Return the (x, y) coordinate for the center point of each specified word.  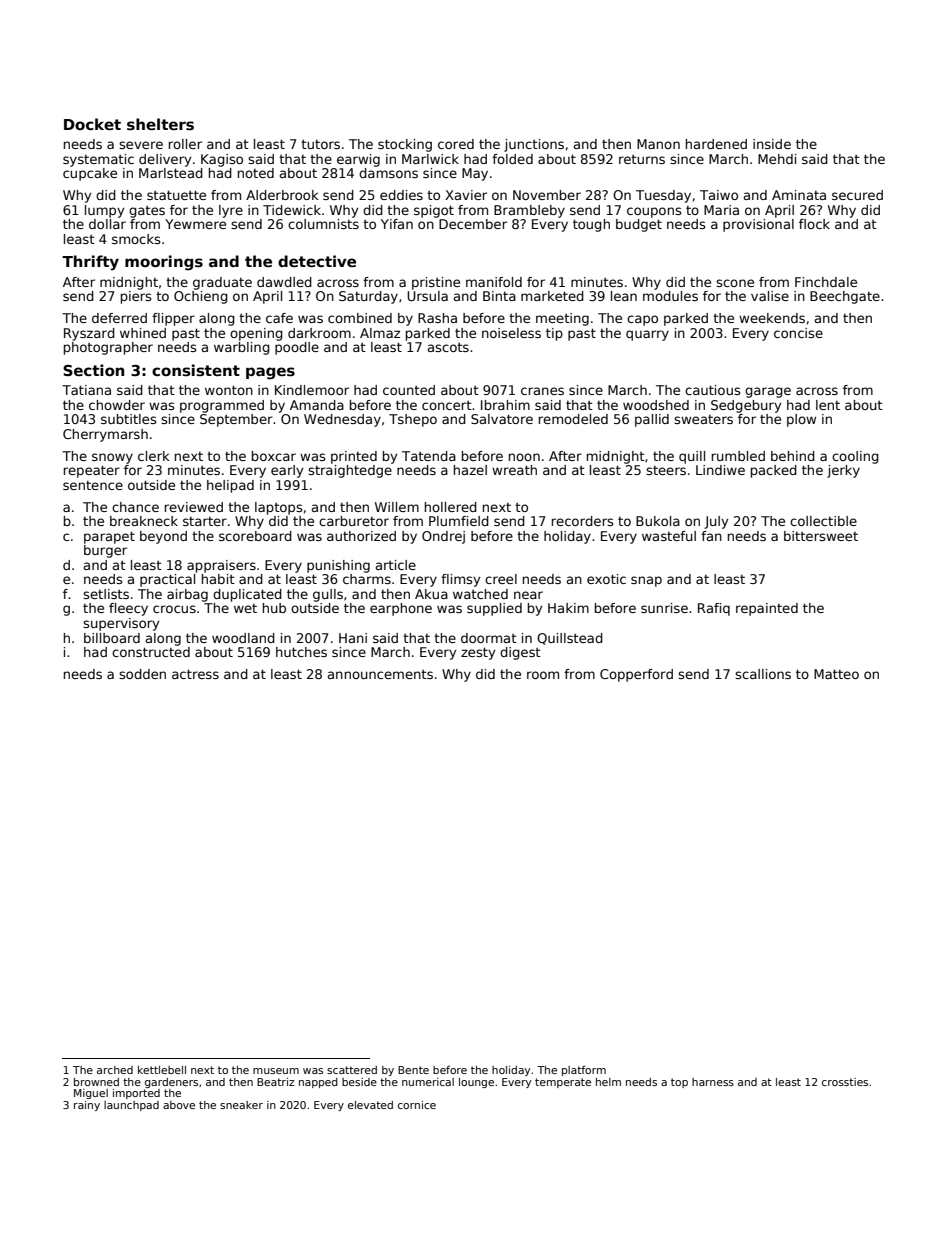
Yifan (397, 224)
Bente (413, 1070)
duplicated (247, 595)
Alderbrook (282, 195)
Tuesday (663, 196)
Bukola (658, 521)
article (395, 565)
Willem (397, 507)
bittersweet (821, 536)
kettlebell (162, 1070)
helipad (230, 486)
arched (115, 1070)
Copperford (636, 675)
